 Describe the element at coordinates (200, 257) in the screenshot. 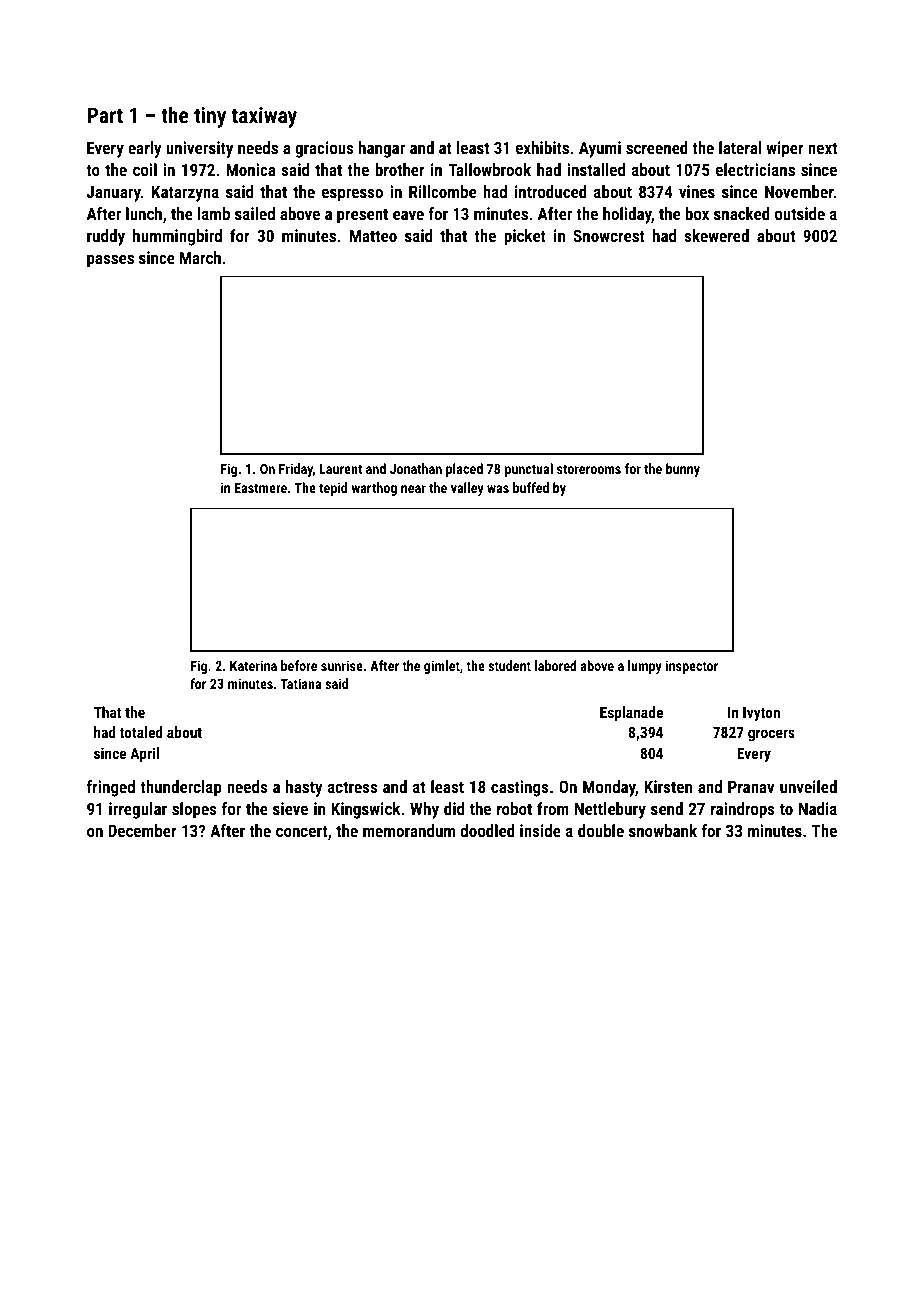

I see `March` at that location.
